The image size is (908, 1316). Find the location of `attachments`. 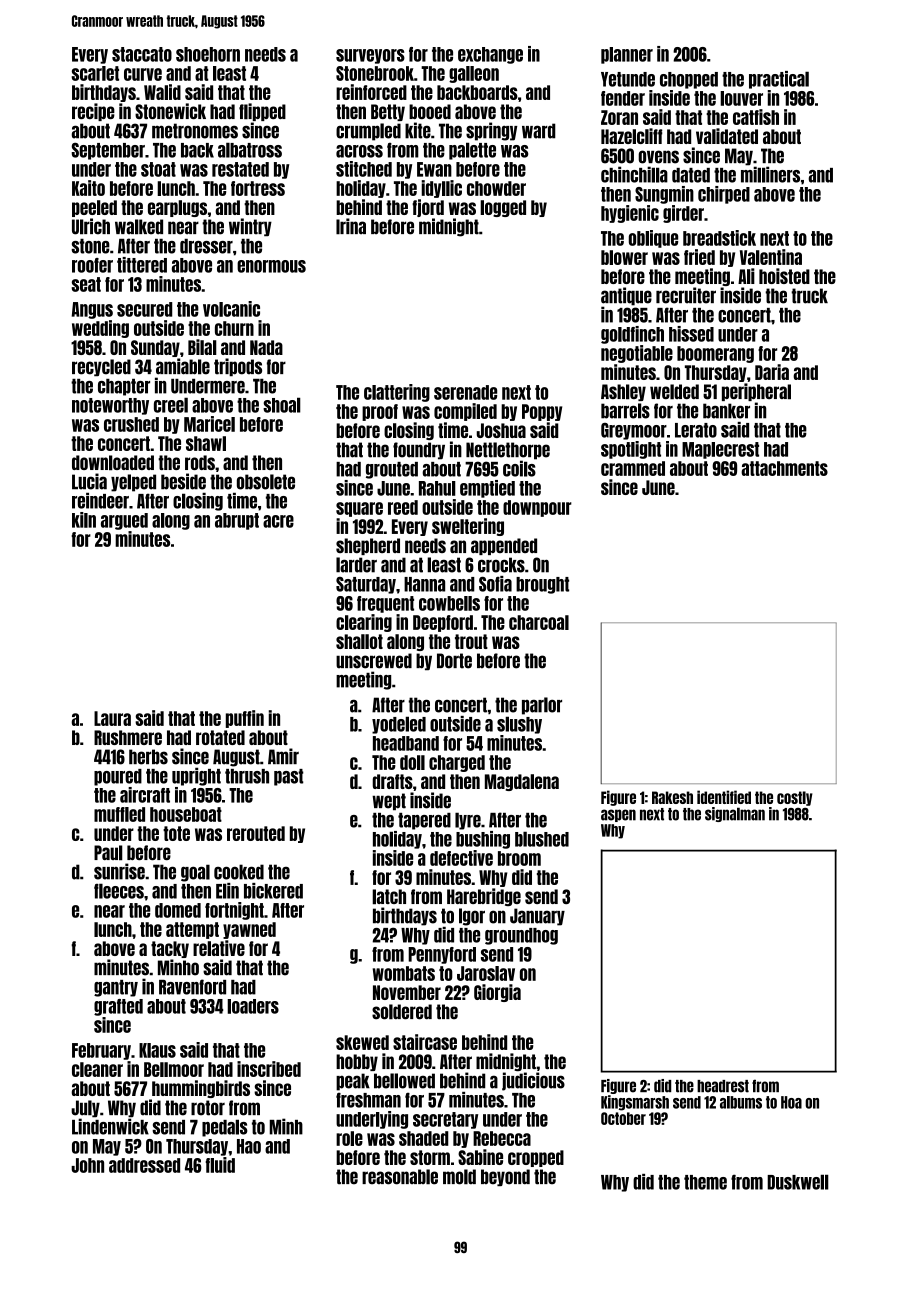

attachments is located at coordinates (784, 468).
